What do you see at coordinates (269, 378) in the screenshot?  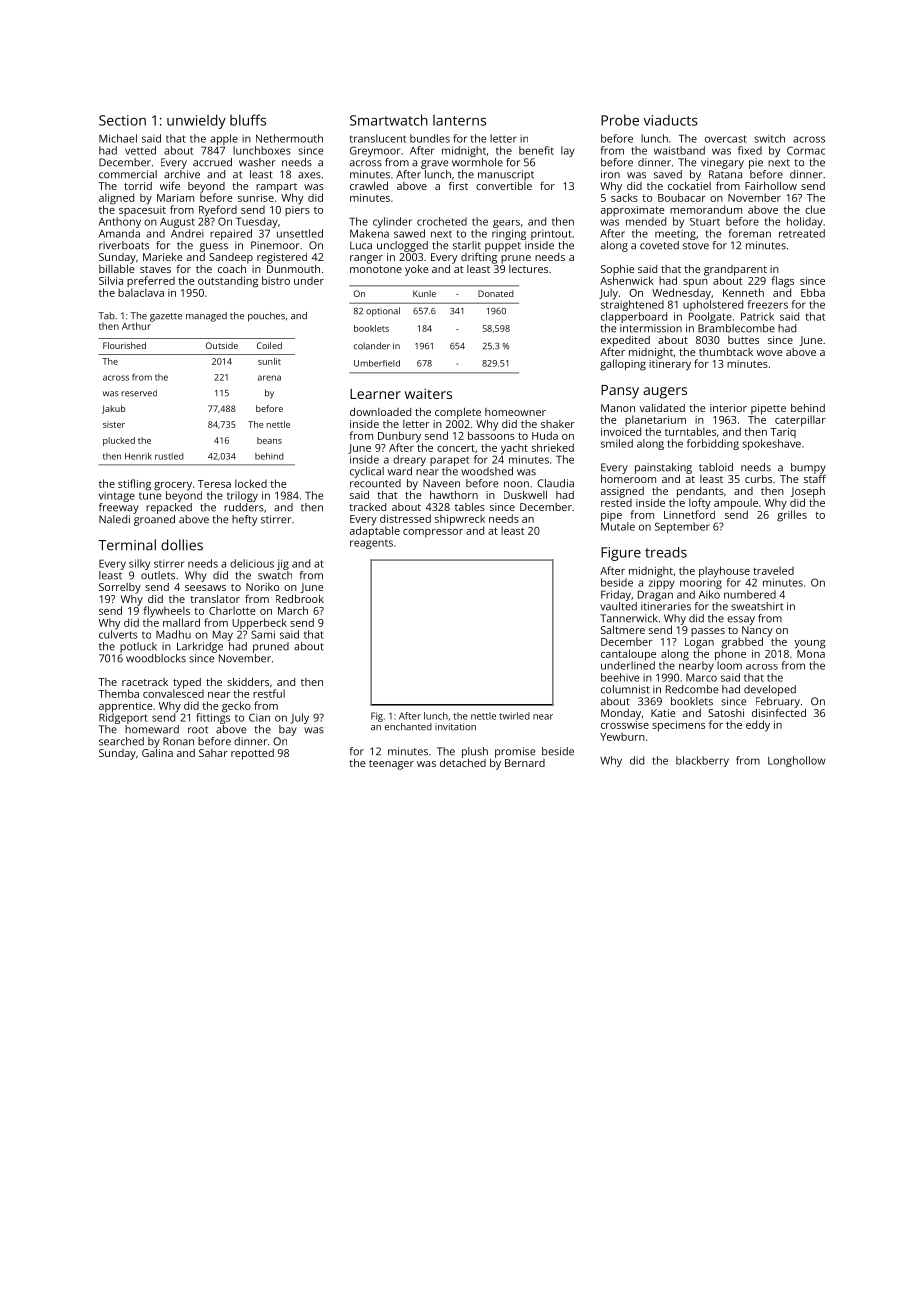 I see `arena` at bounding box center [269, 378].
